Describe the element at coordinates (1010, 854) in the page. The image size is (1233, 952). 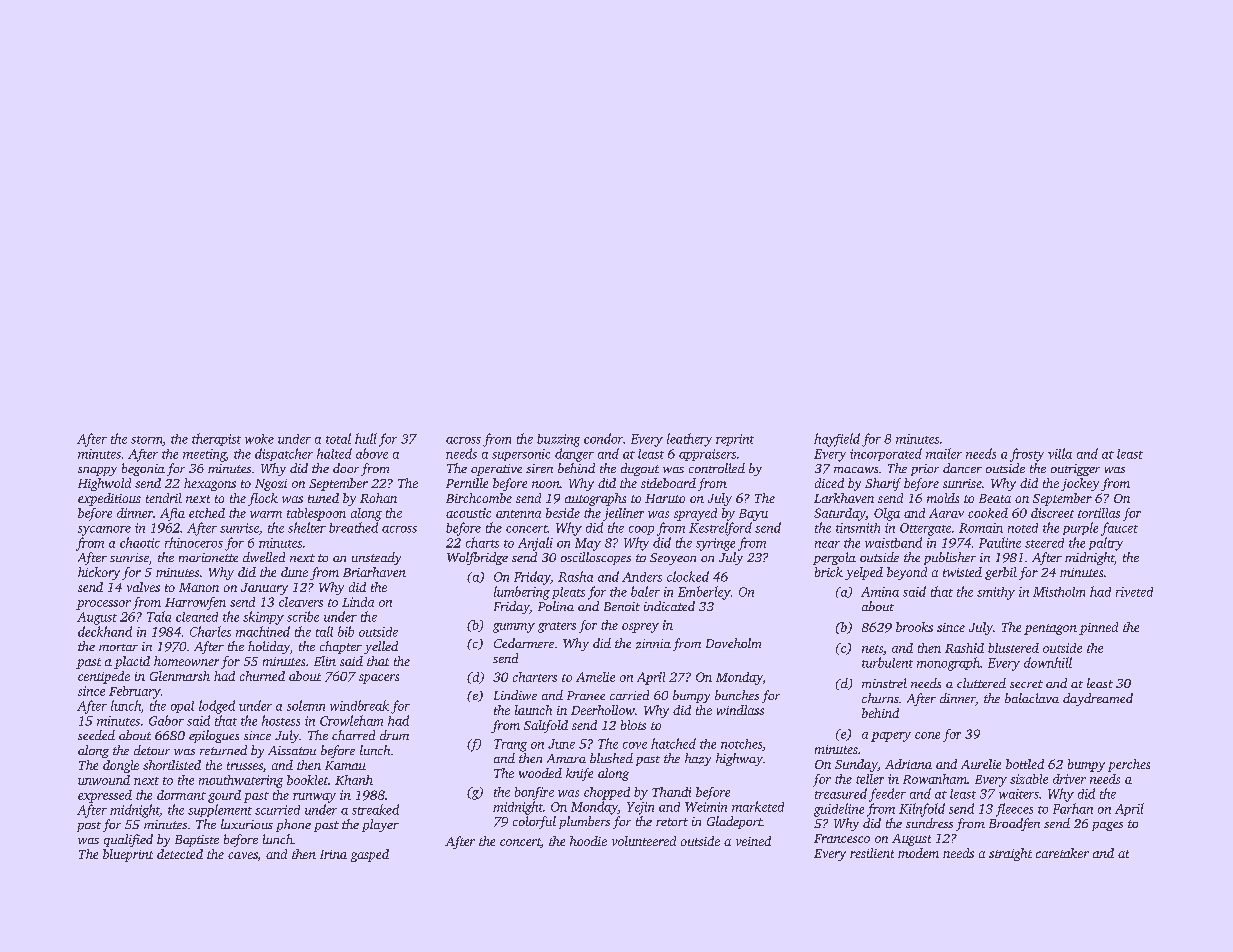
I see `straight` at that location.
